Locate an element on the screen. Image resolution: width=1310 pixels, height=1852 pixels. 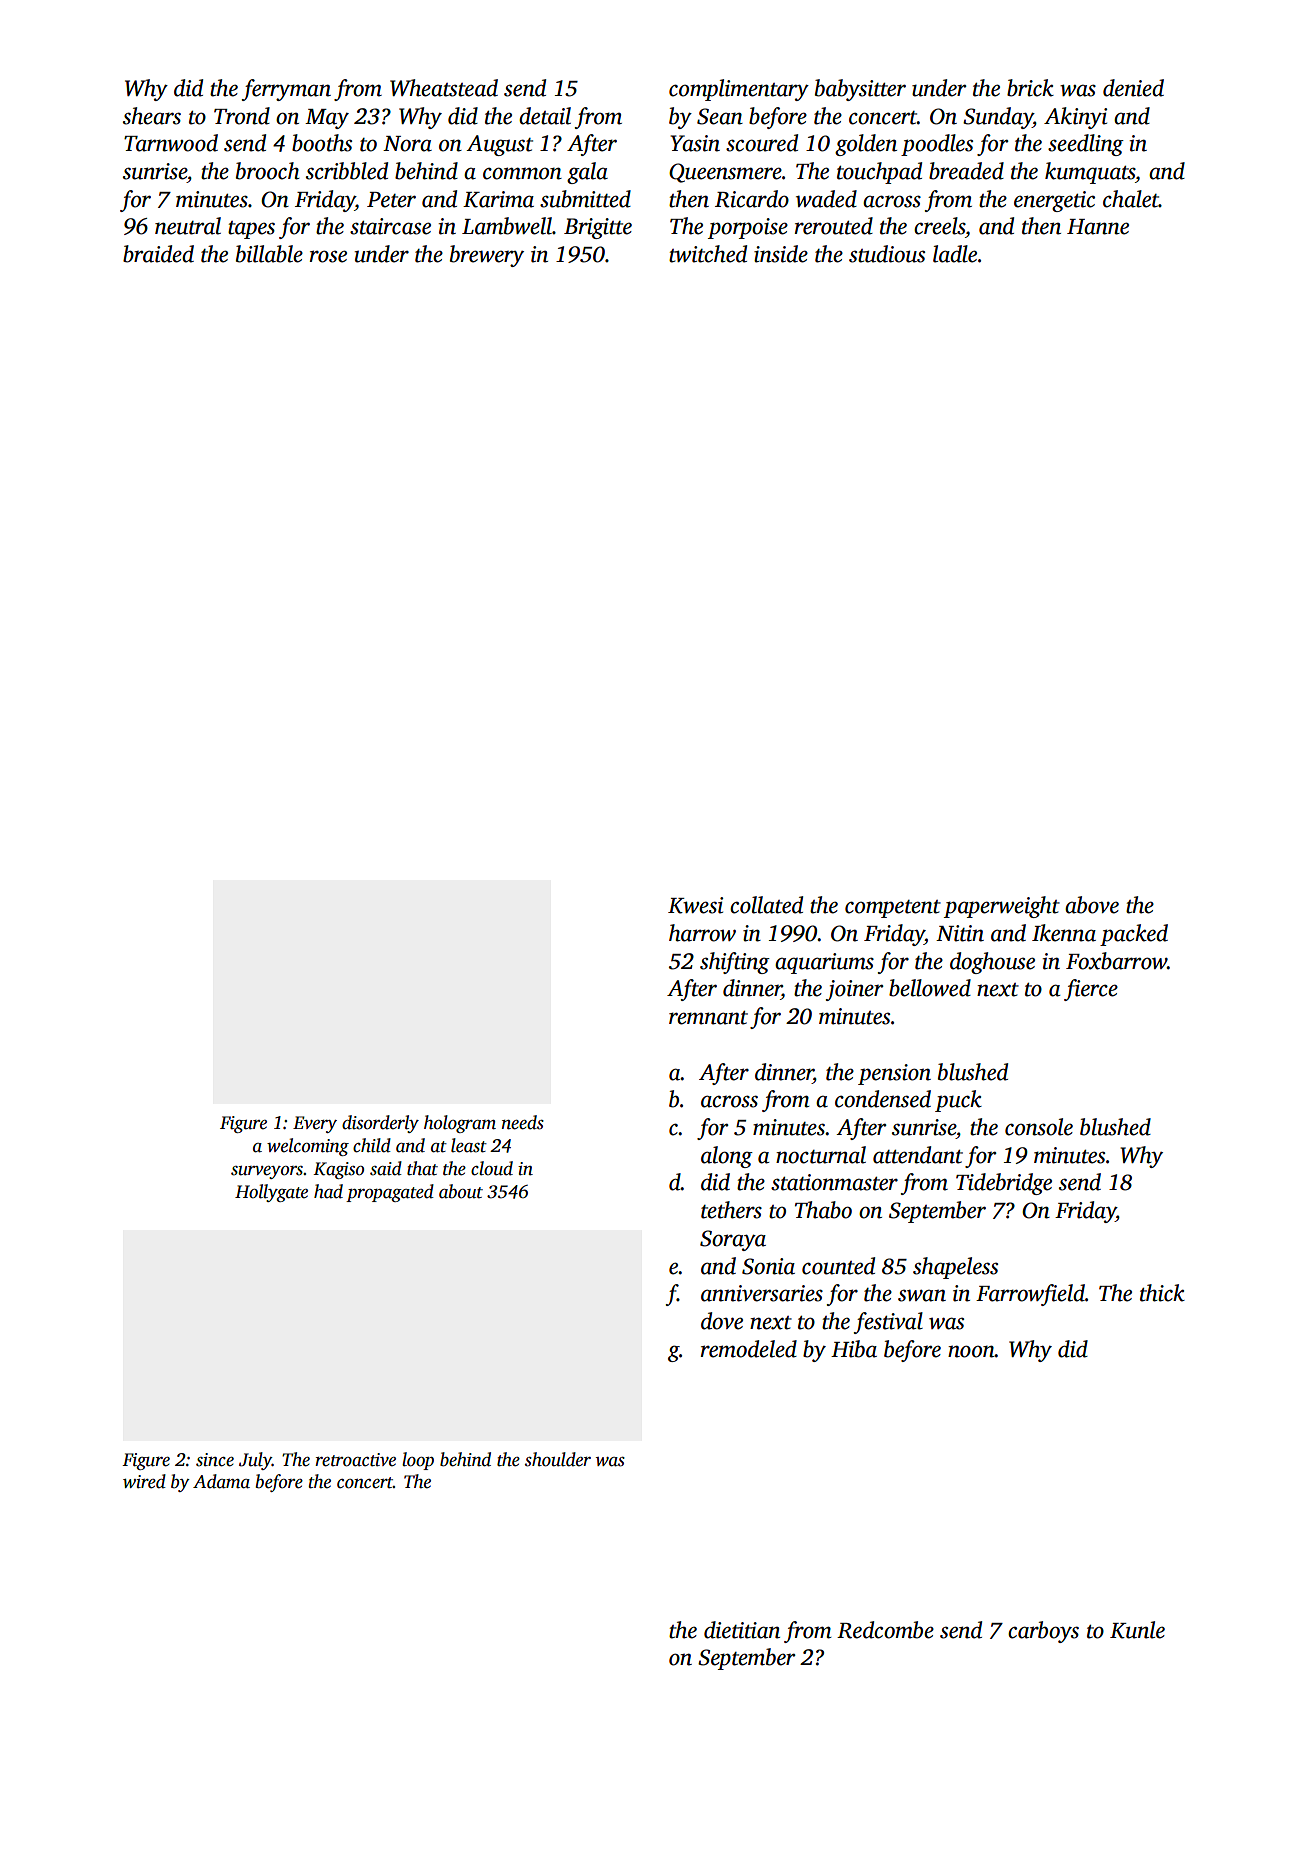
Soraya is located at coordinates (733, 1240).
